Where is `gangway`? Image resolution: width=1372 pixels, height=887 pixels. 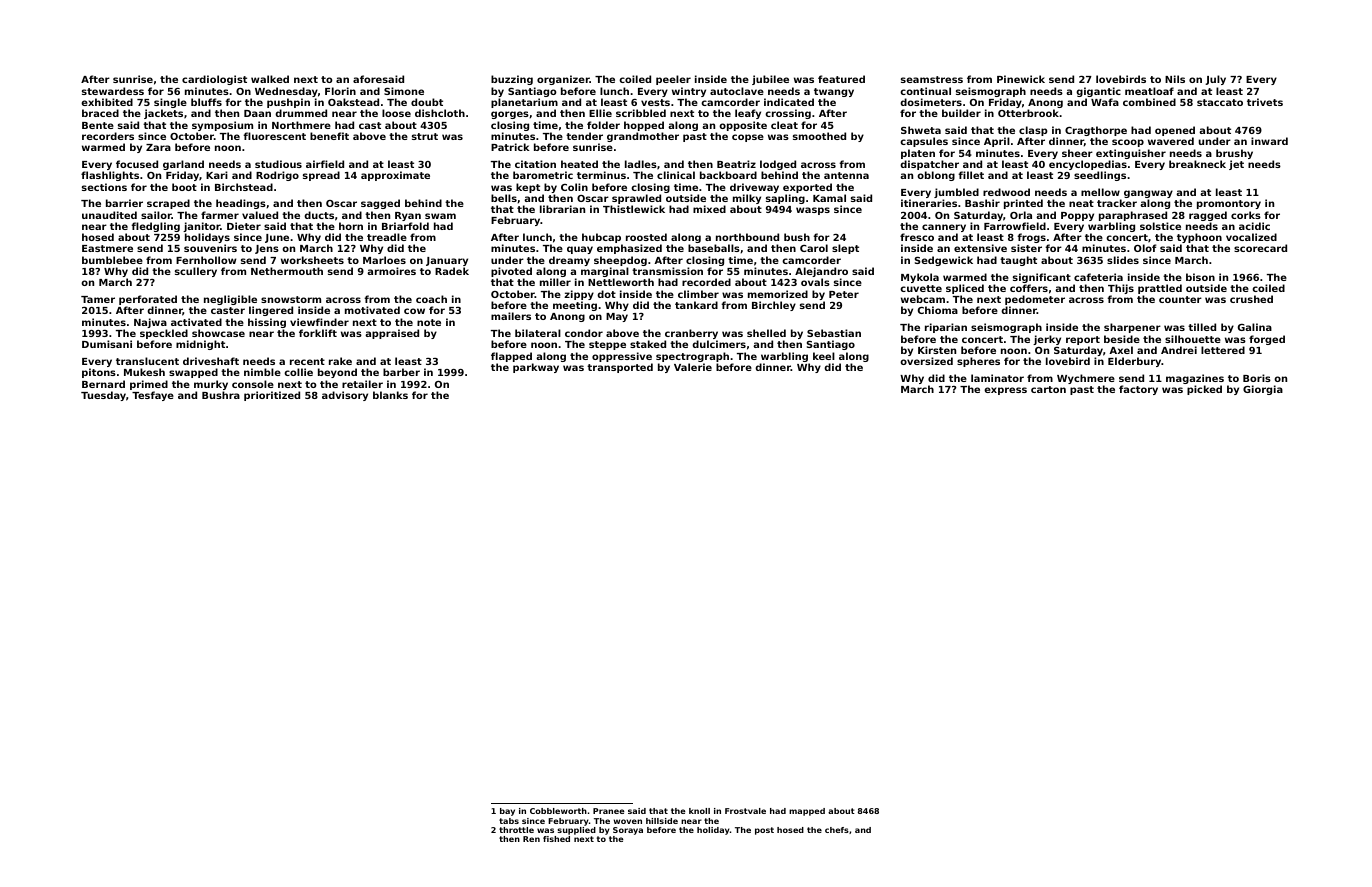 gangway is located at coordinates (1148, 195).
